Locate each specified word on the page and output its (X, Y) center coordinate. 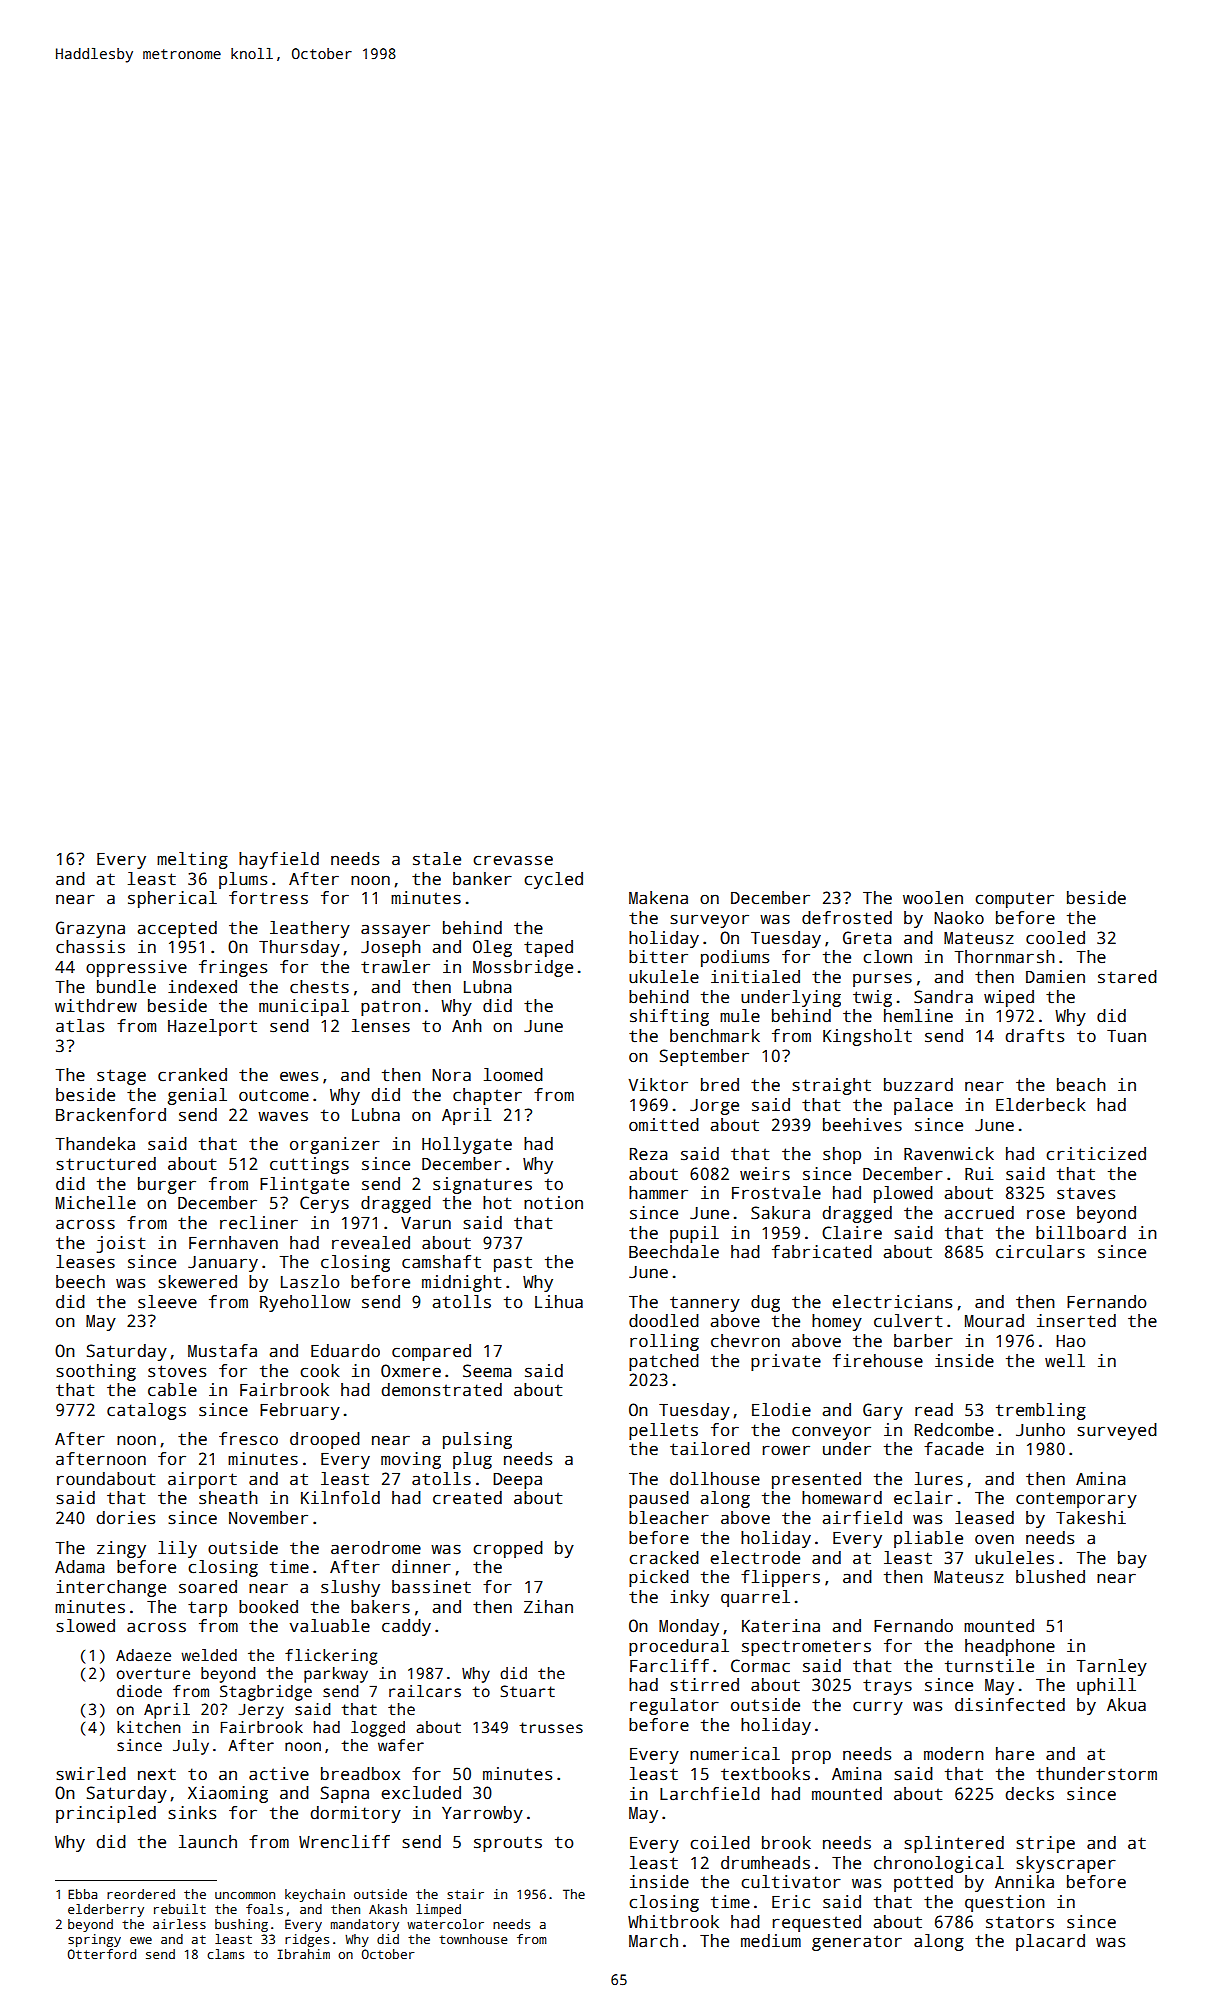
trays (887, 1687)
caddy (406, 1627)
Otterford (102, 1954)
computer (1014, 900)
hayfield (279, 860)
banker (482, 879)
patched (664, 1362)
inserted (1076, 1321)
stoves (177, 1371)
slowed (85, 1626)
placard (1050, 1942)
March (653, 1941)
